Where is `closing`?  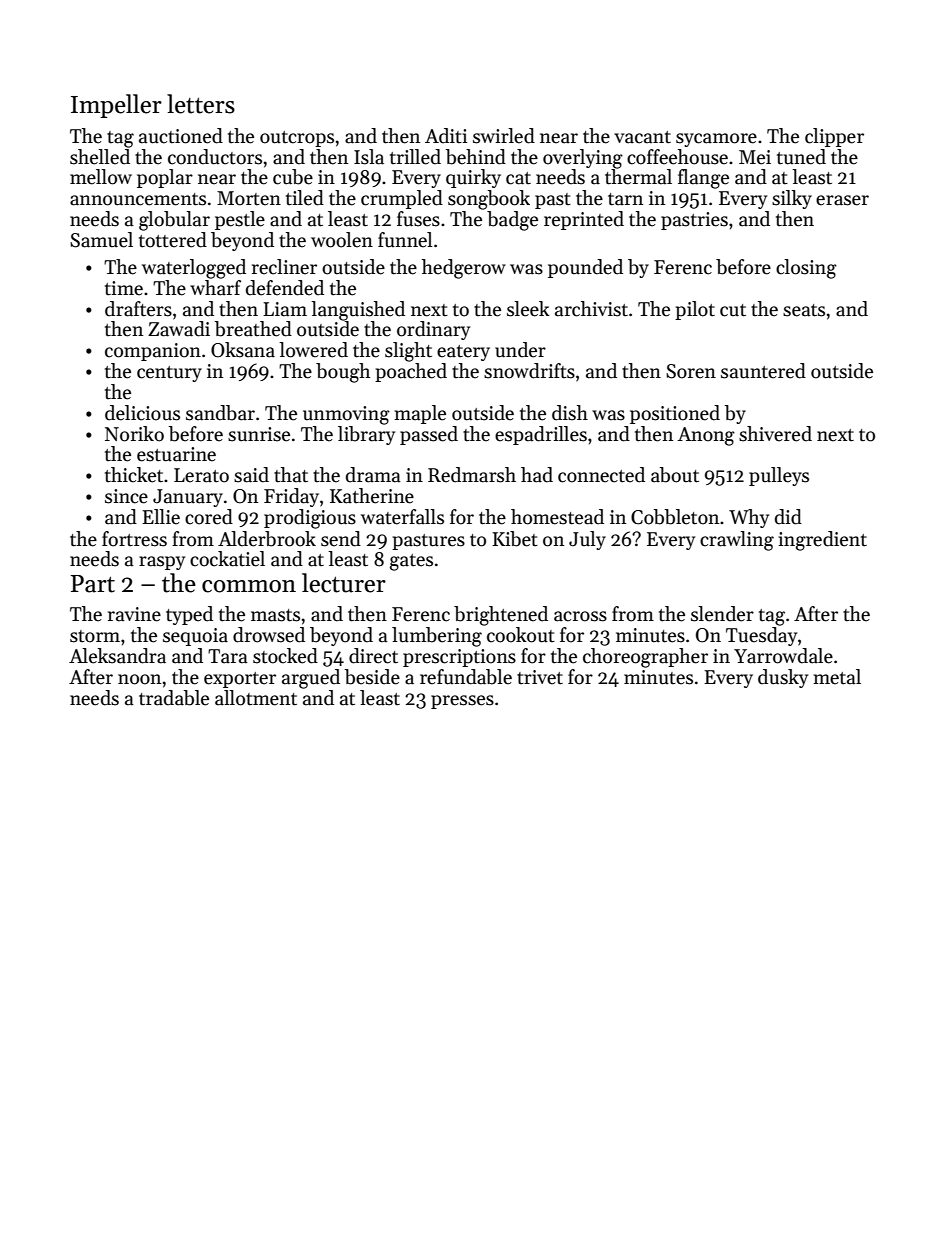 closing is located at coordinates (806, 269).
